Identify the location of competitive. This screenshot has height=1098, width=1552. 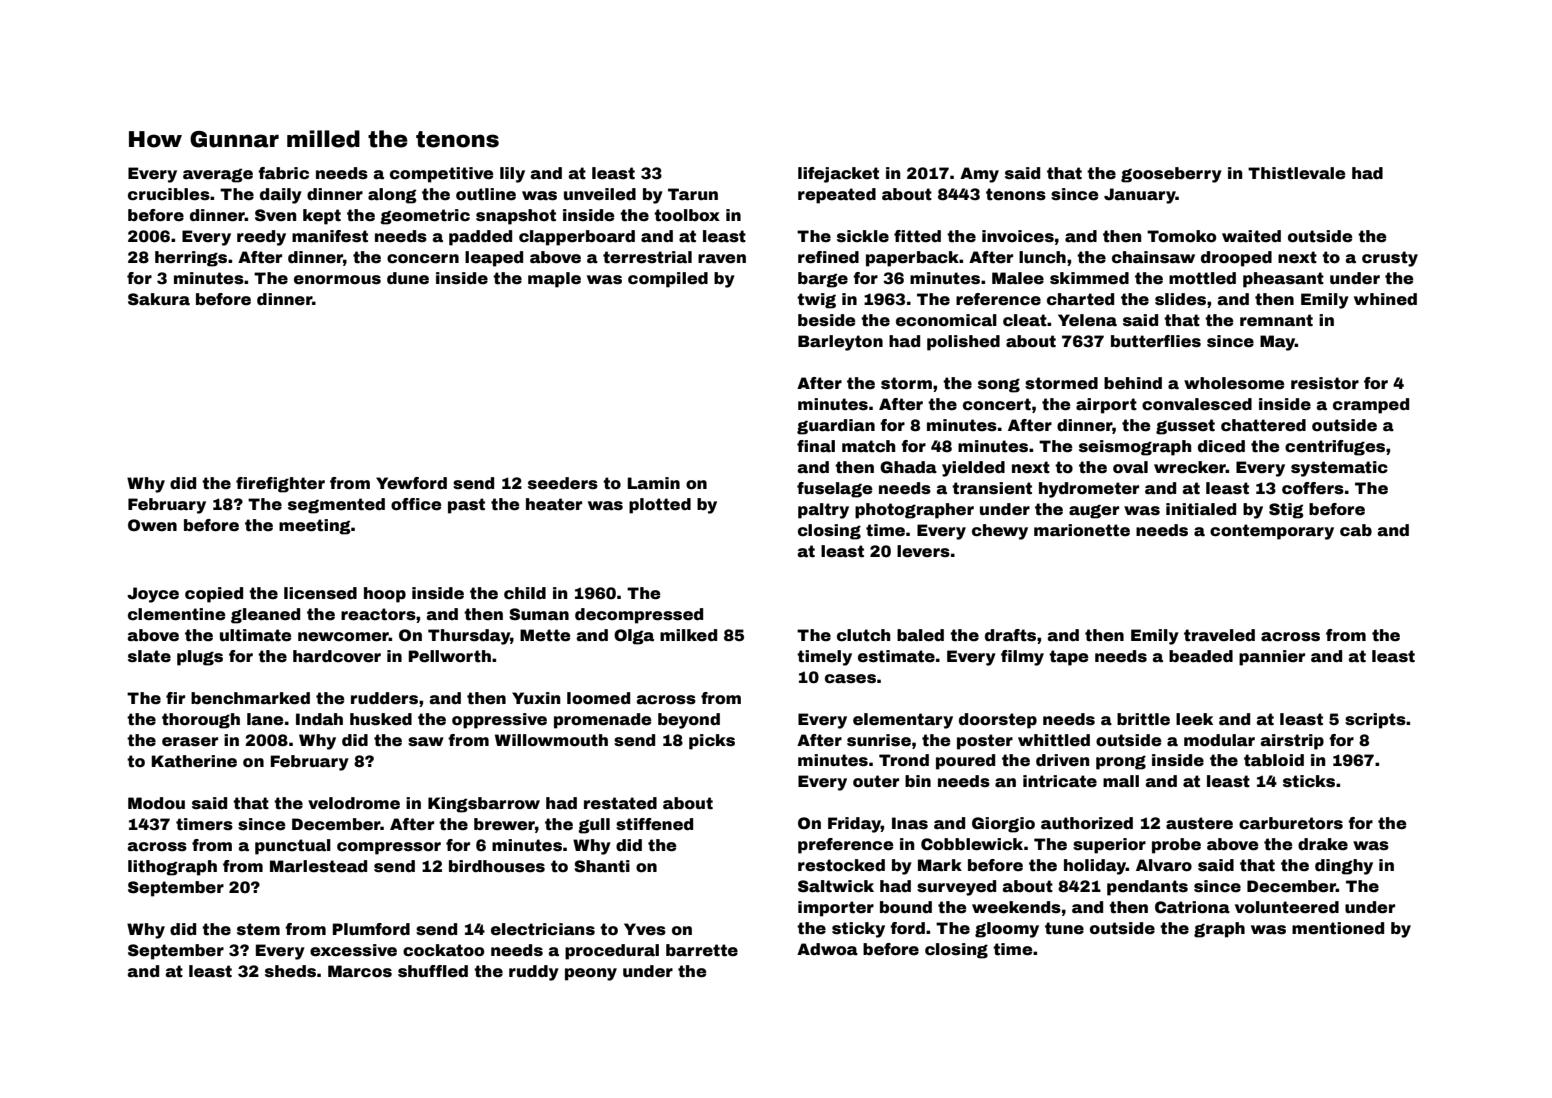
(442, 175).
